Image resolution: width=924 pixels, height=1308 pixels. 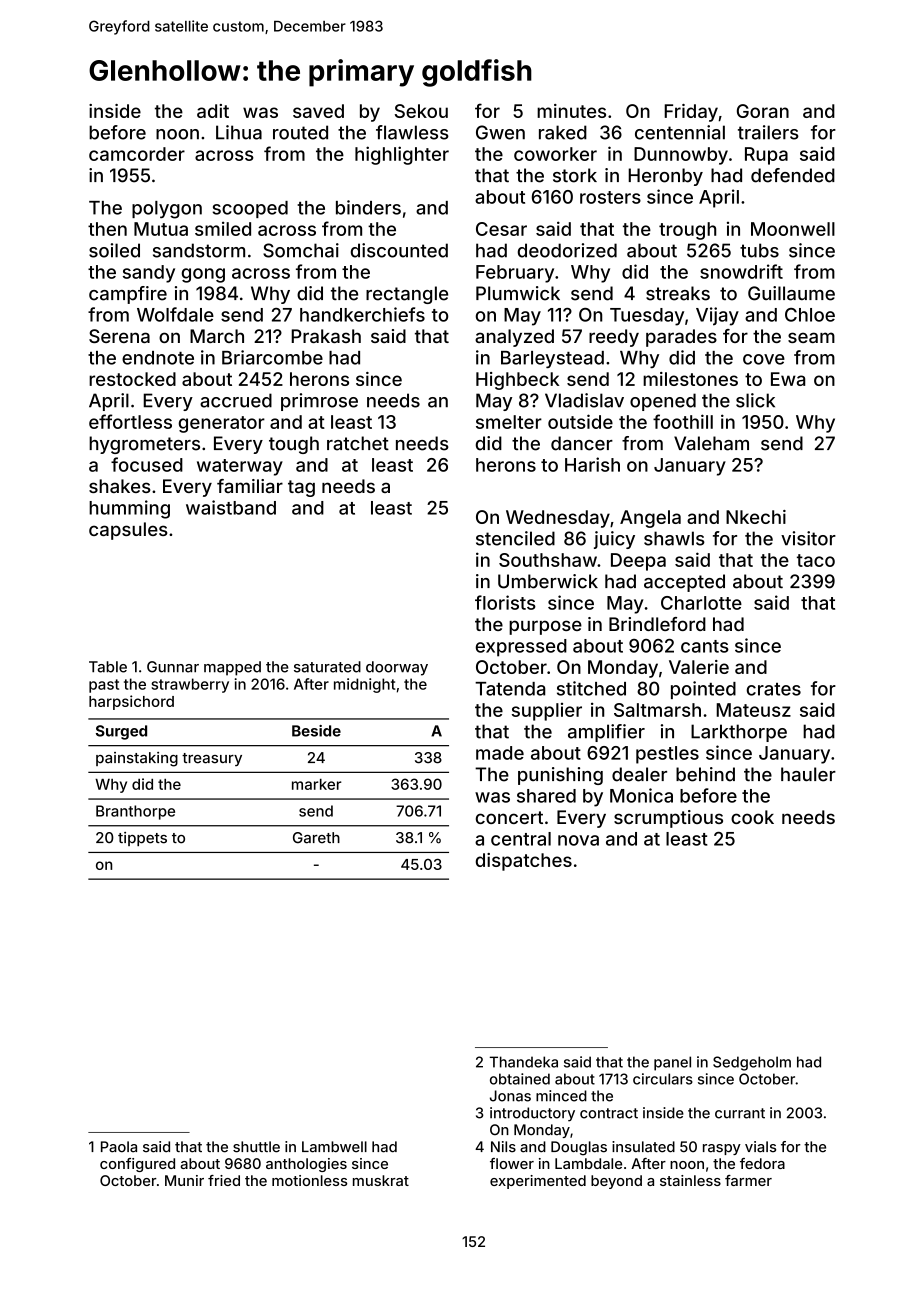 I want to click on configured, so click(x=137, y=1165).
